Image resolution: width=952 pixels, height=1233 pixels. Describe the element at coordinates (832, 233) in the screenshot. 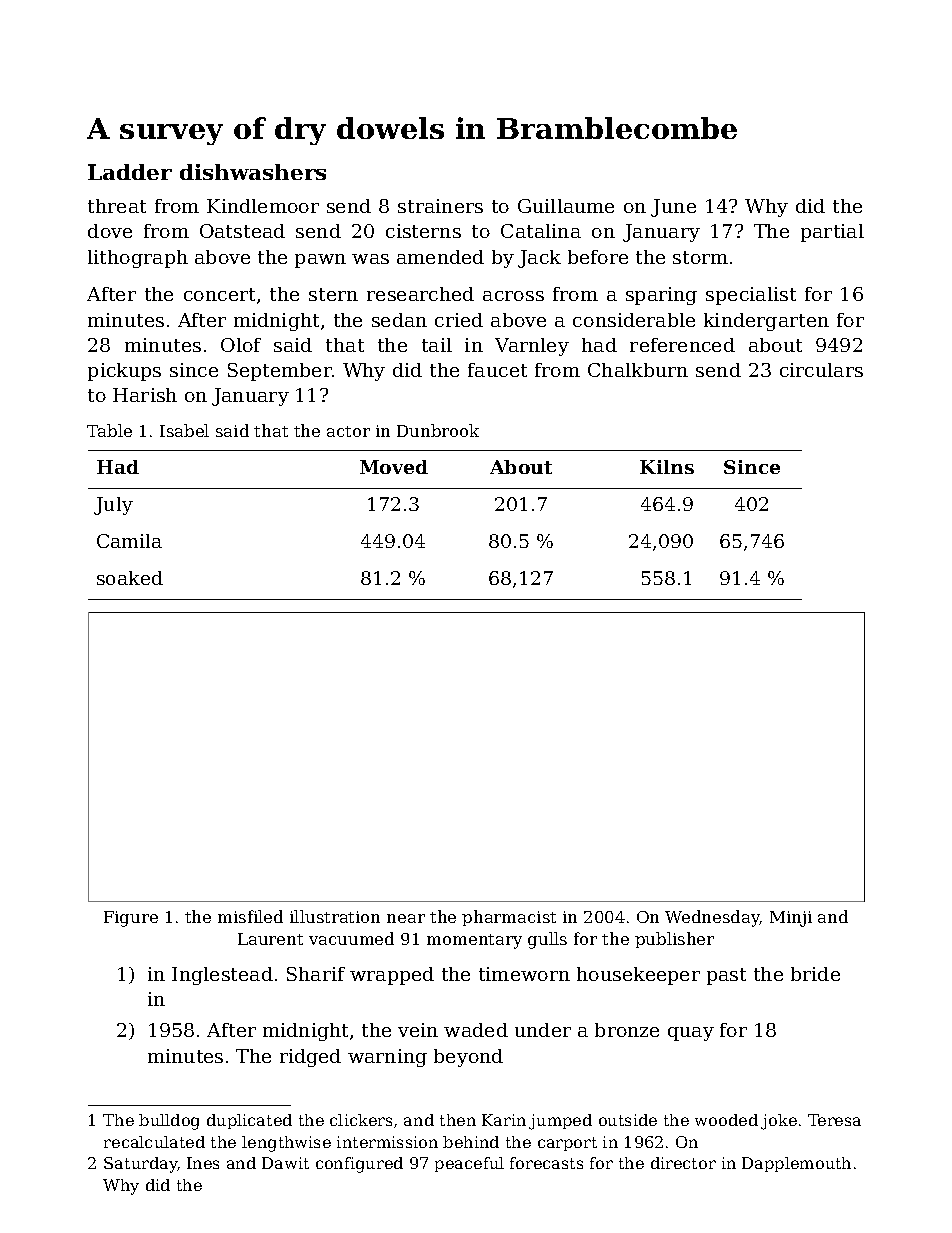

I see `partial` at that location.
